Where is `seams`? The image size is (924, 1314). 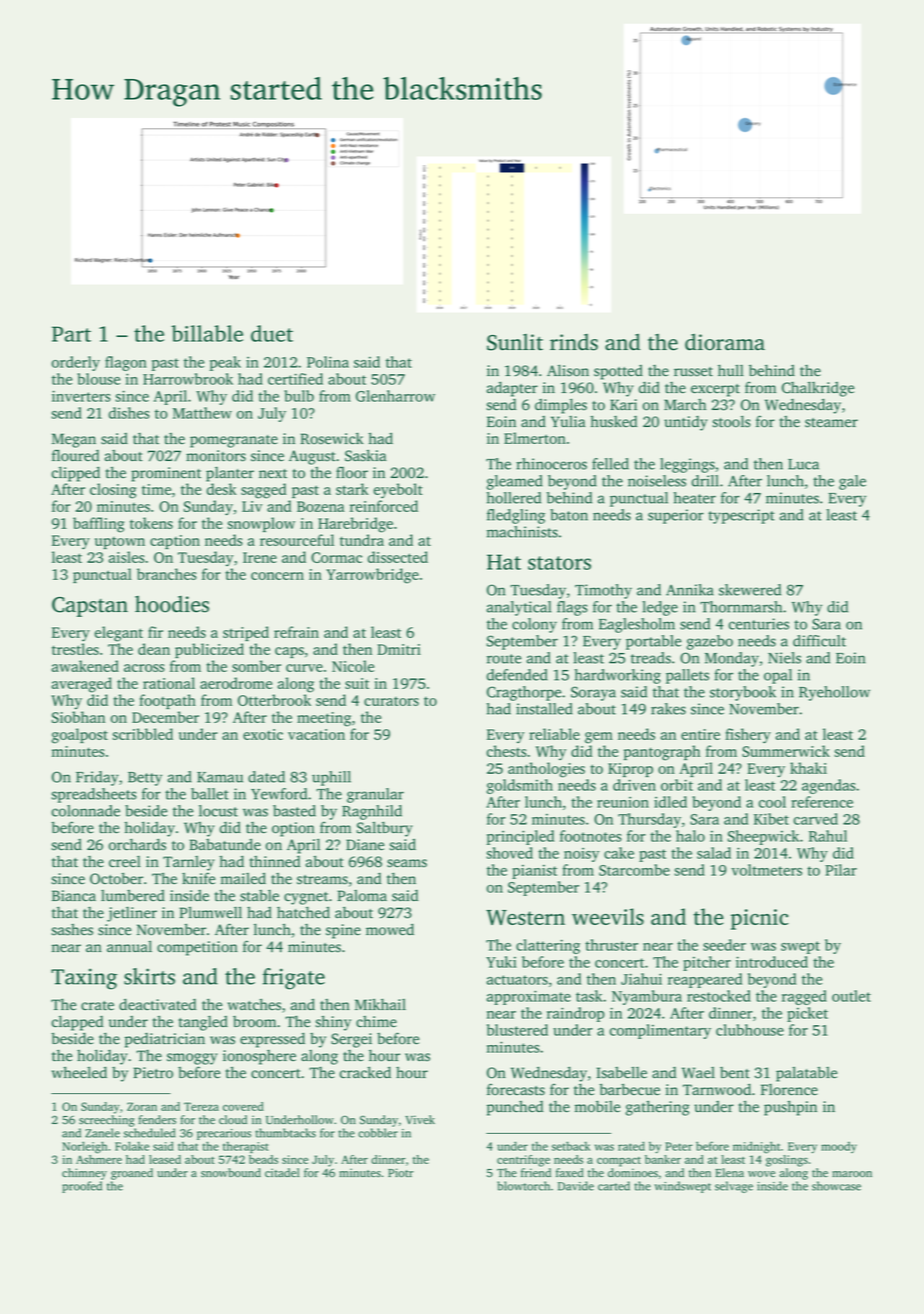 seams is located at coordinates (407, 863).
